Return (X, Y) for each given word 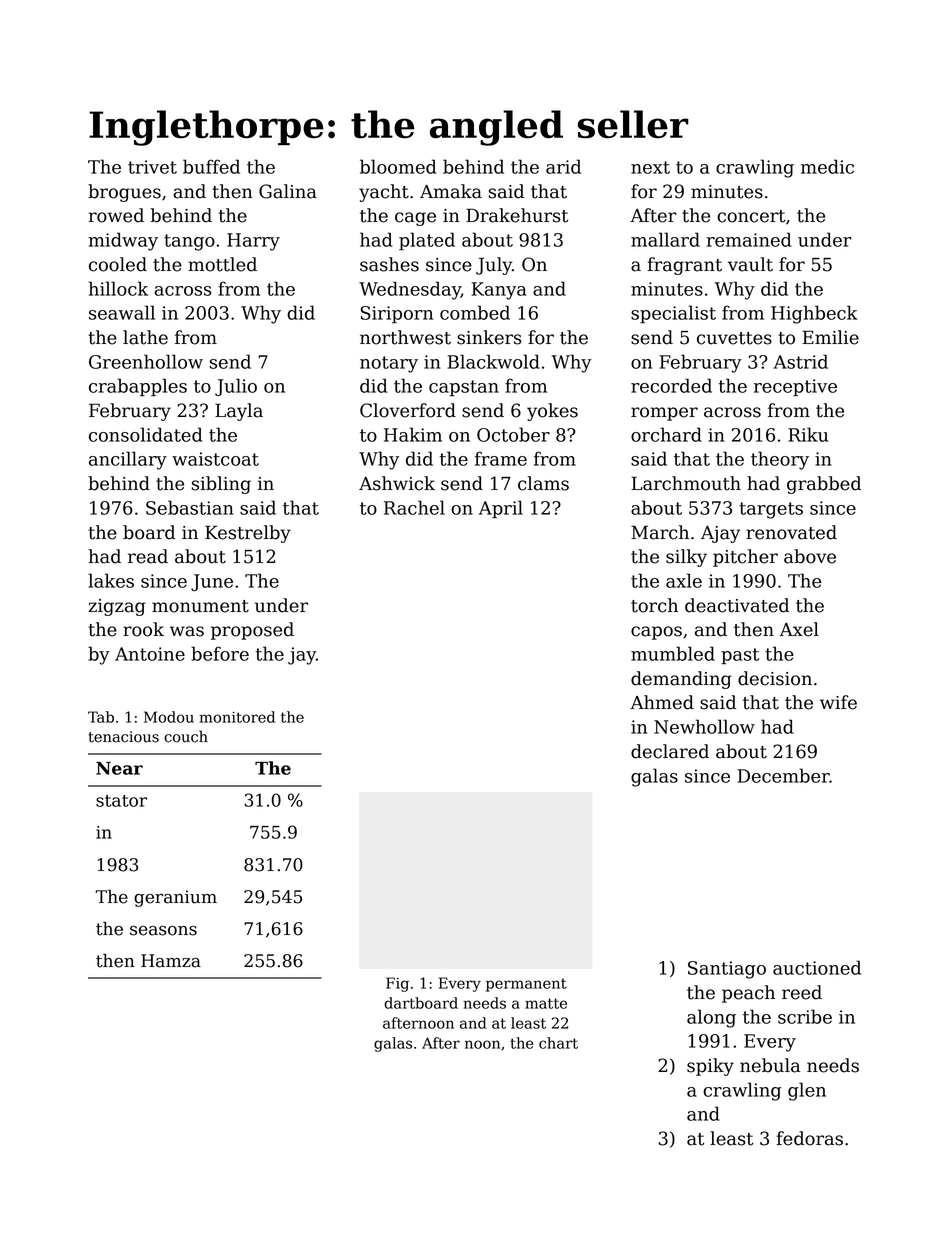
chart (558, 1043)
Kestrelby (248, 534)
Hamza (171, 961)
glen (807, 1091)
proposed (252, 631)
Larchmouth (686, 483)
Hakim (413, 434)
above (810, 556)
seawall (122, 312)
